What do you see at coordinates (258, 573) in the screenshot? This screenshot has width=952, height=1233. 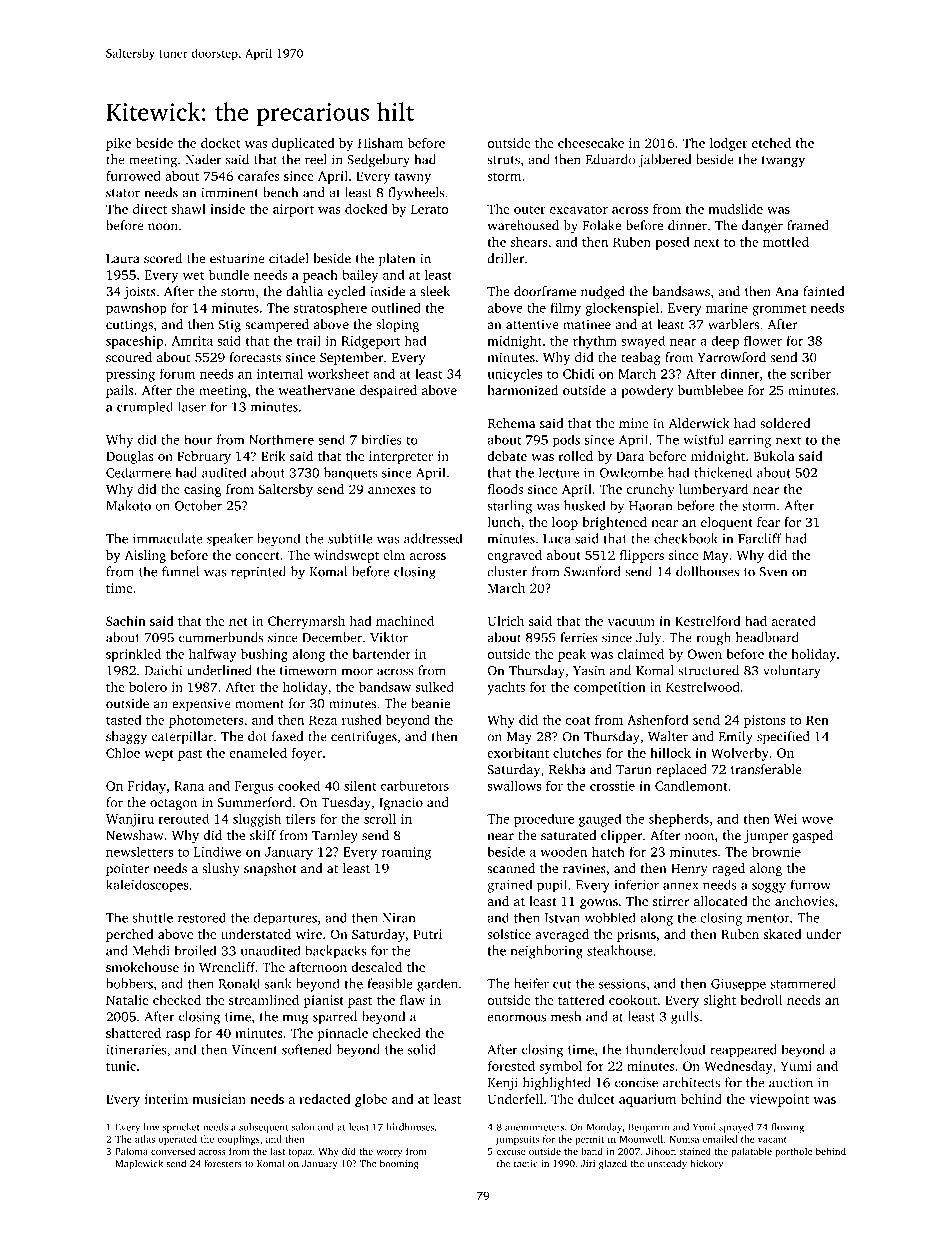 I see `reprinted` at bounding box center [258, 573].
